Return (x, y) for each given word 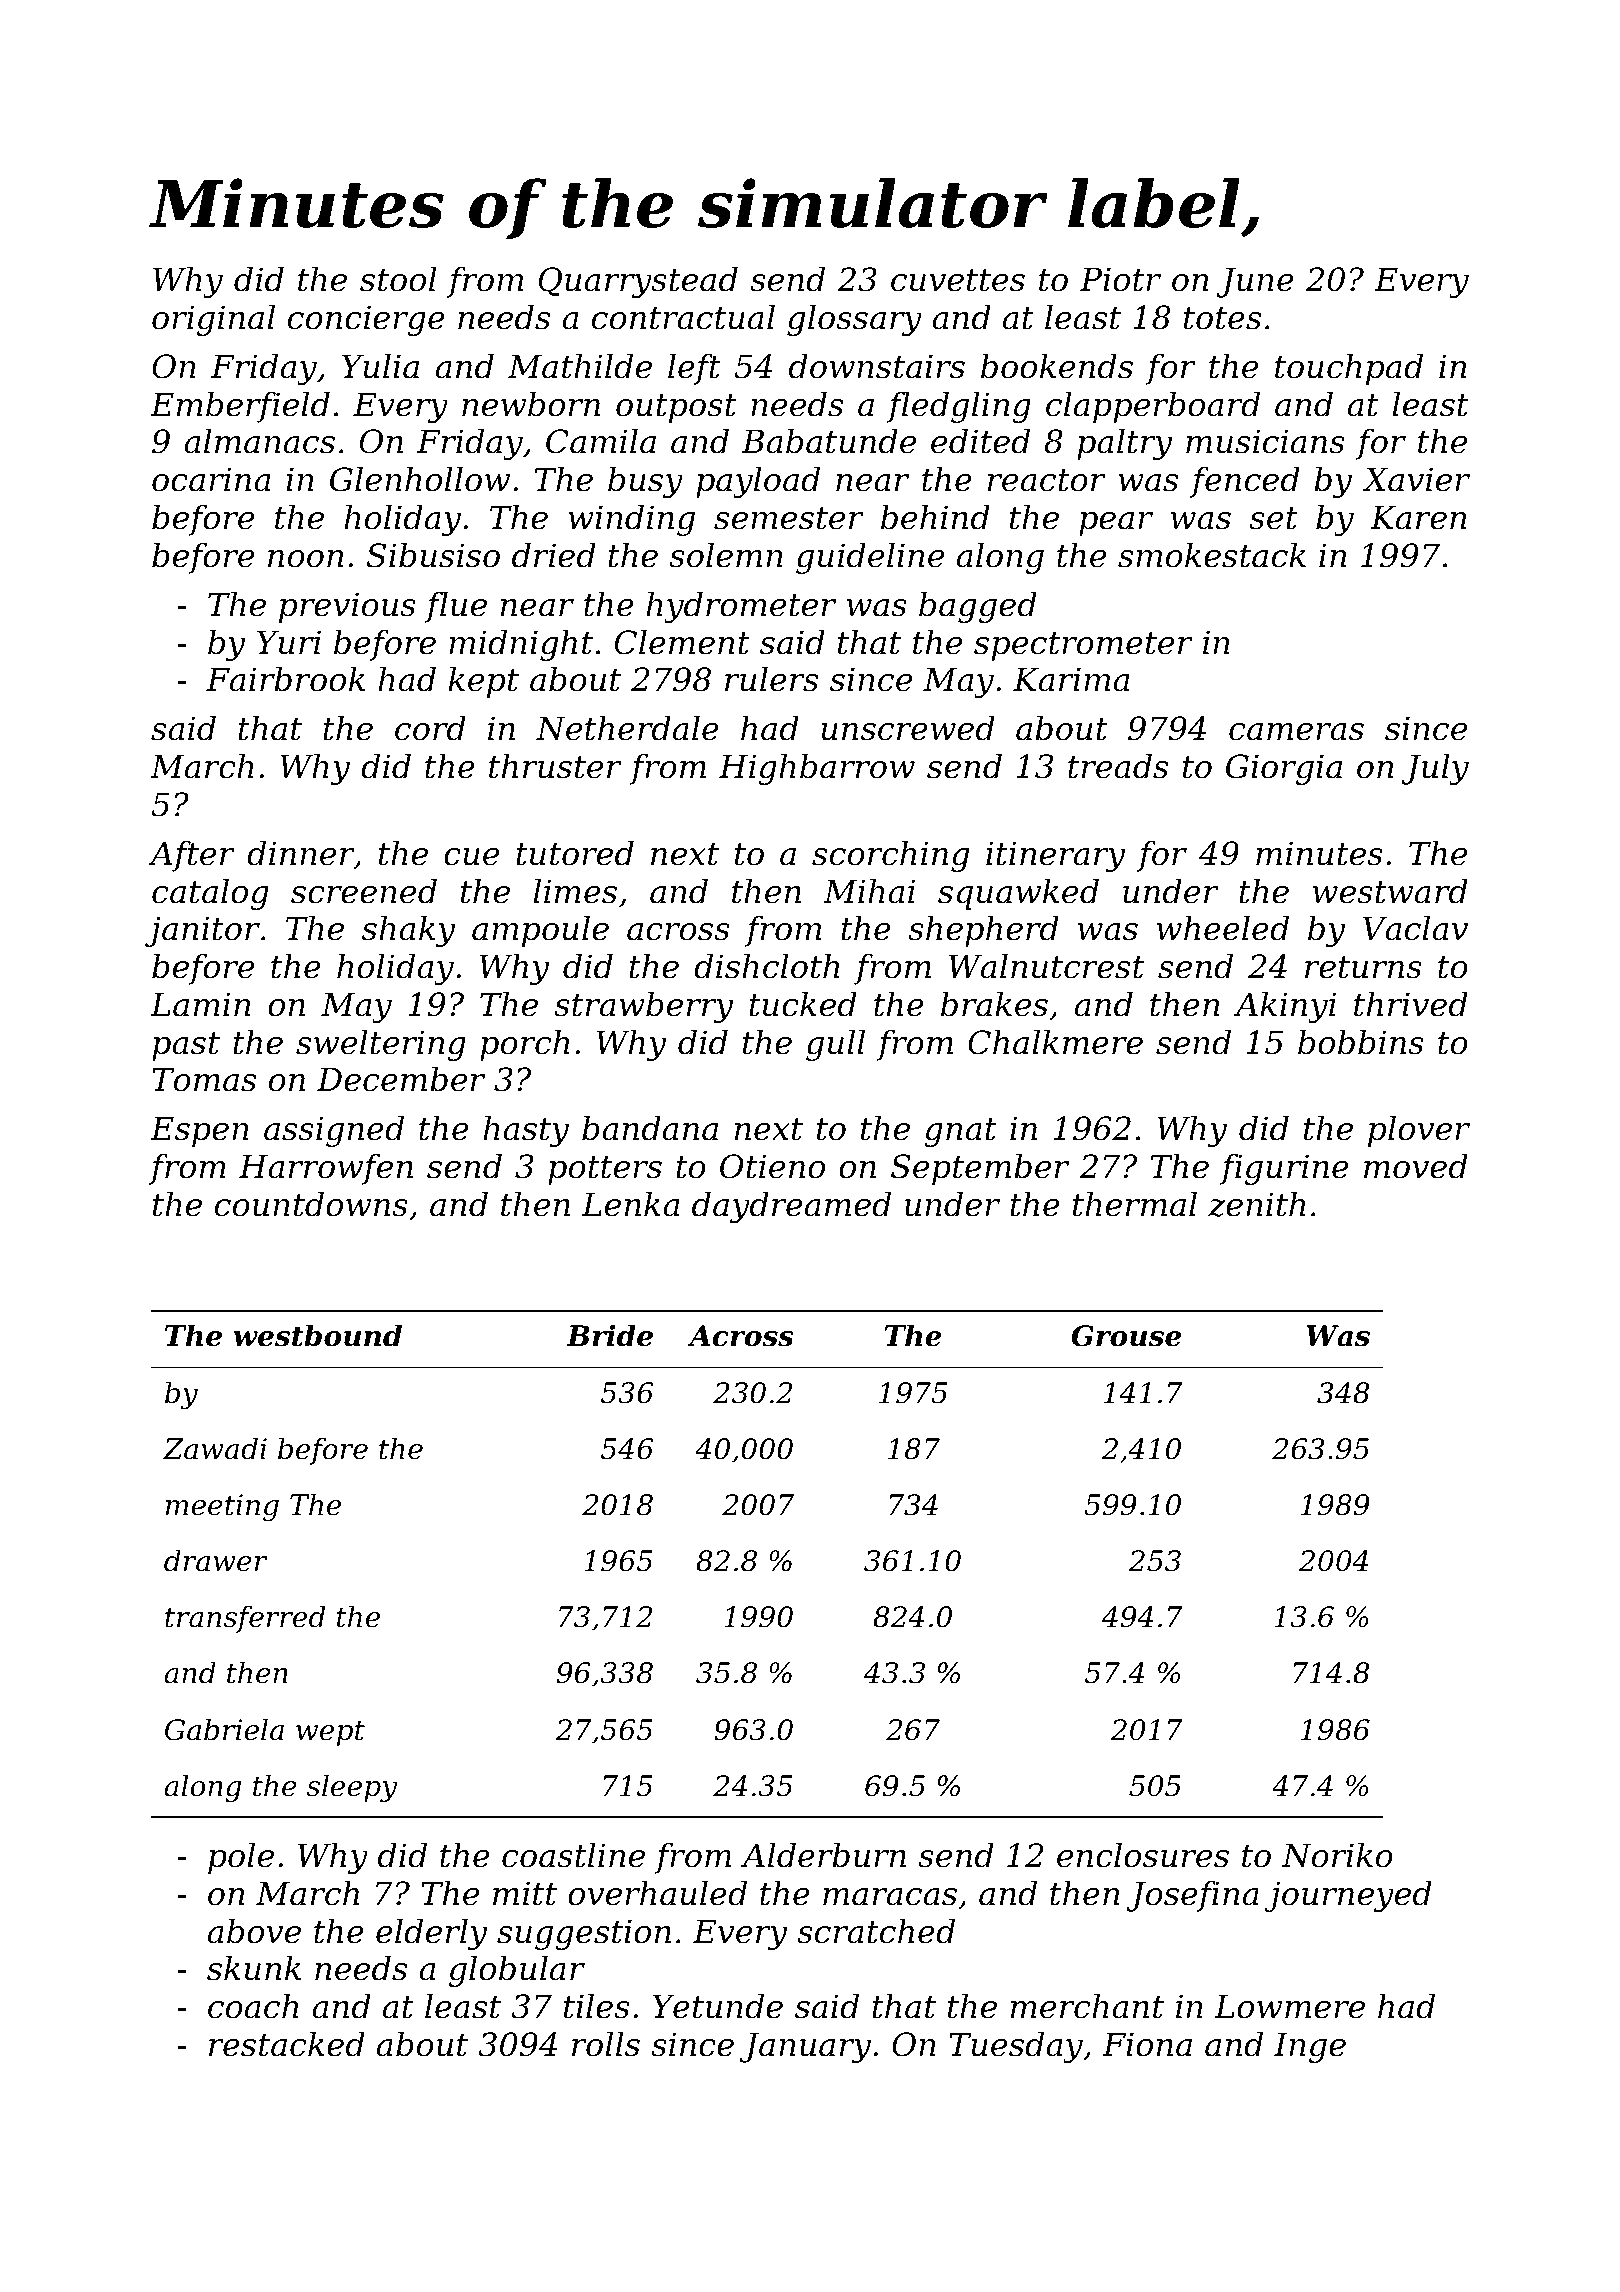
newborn (531, 404)
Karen (1418, 517)
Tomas (204, 1079)
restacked (287, 2044)
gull (835, 1045)
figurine (1284, 1169)
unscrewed (908, 728)
